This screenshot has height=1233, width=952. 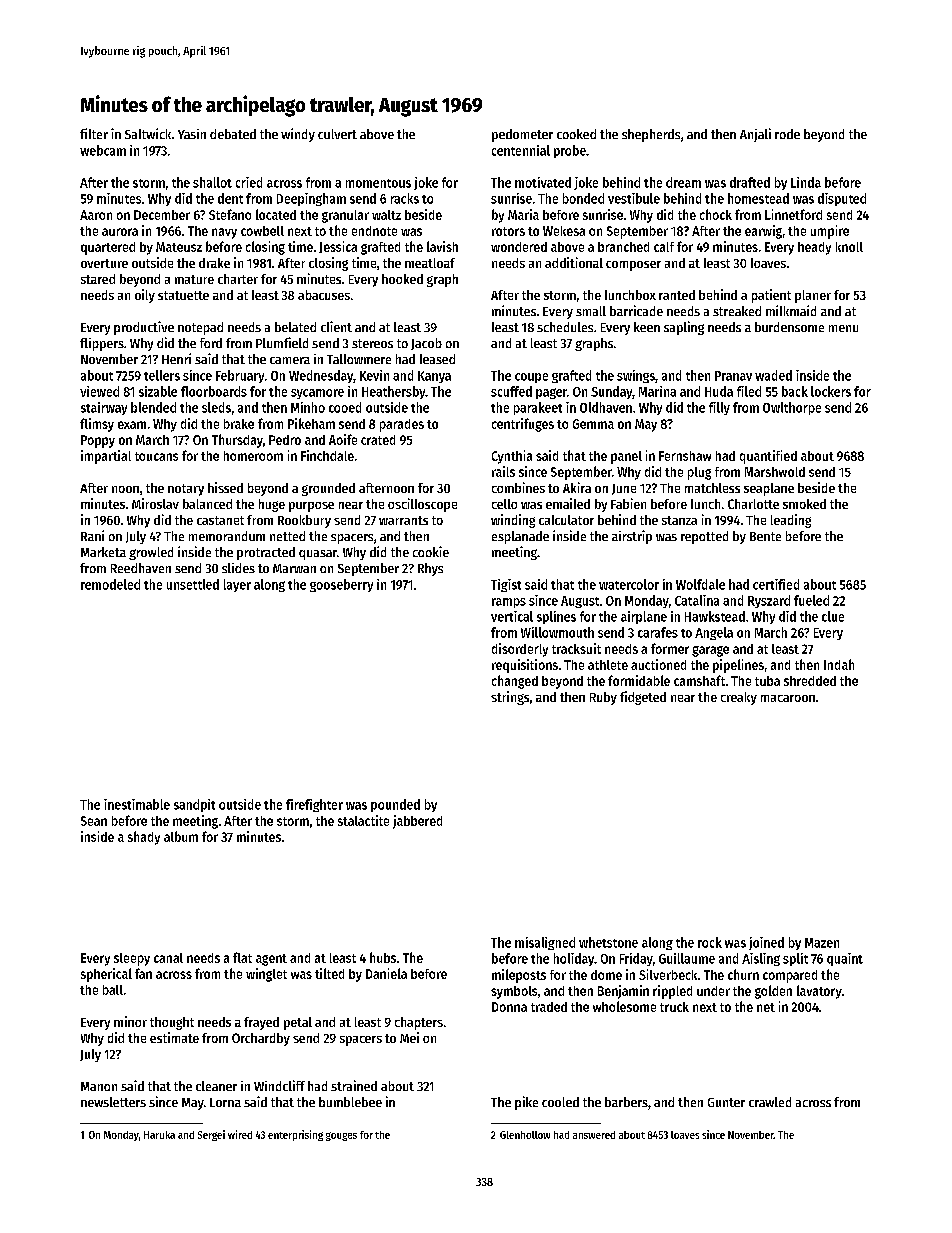 I want to click on patient, so click(x=771, y=296).
